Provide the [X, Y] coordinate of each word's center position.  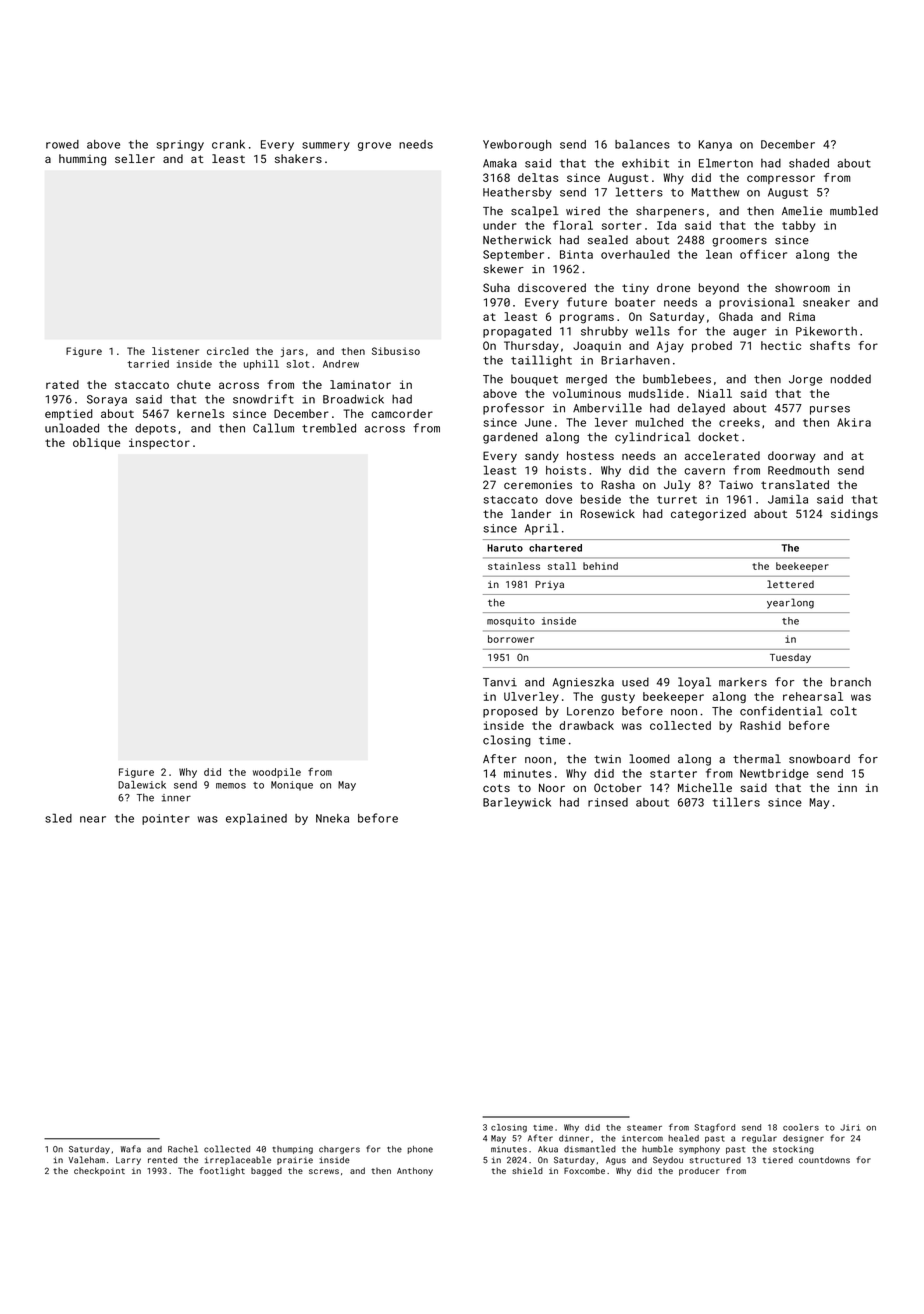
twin [607, 759]
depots [155, 429]
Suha [496, 287]
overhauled [635, 254]
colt [843, 711]
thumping [292, 1150]
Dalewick [142, 784]
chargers [339, 1150]
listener [175, 351]
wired [583, 211]
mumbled [854, 211]
